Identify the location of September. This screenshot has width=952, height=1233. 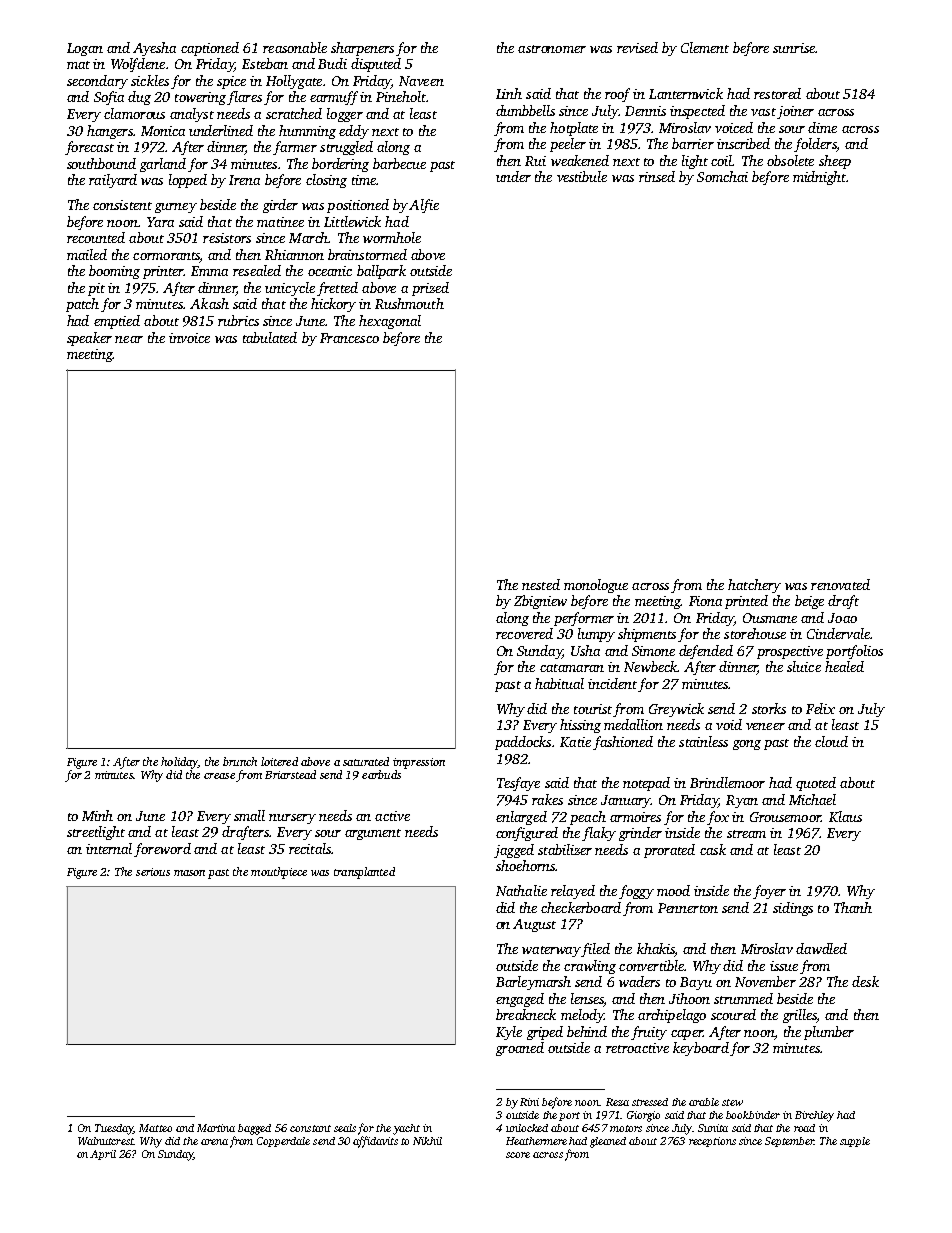
(789, 1142).
